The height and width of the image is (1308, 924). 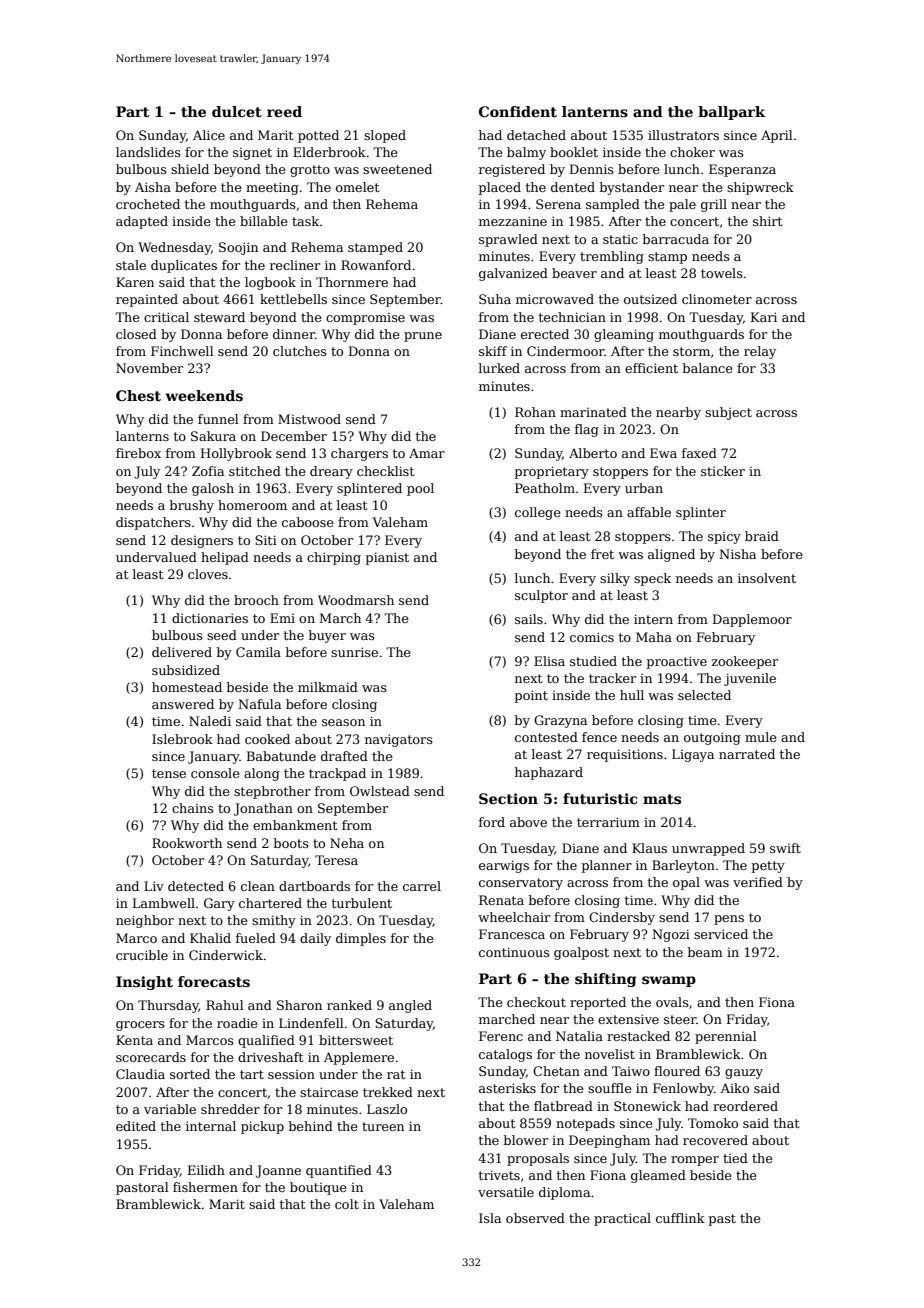 I want to click on grocers, so click(x=140, y=1026).
